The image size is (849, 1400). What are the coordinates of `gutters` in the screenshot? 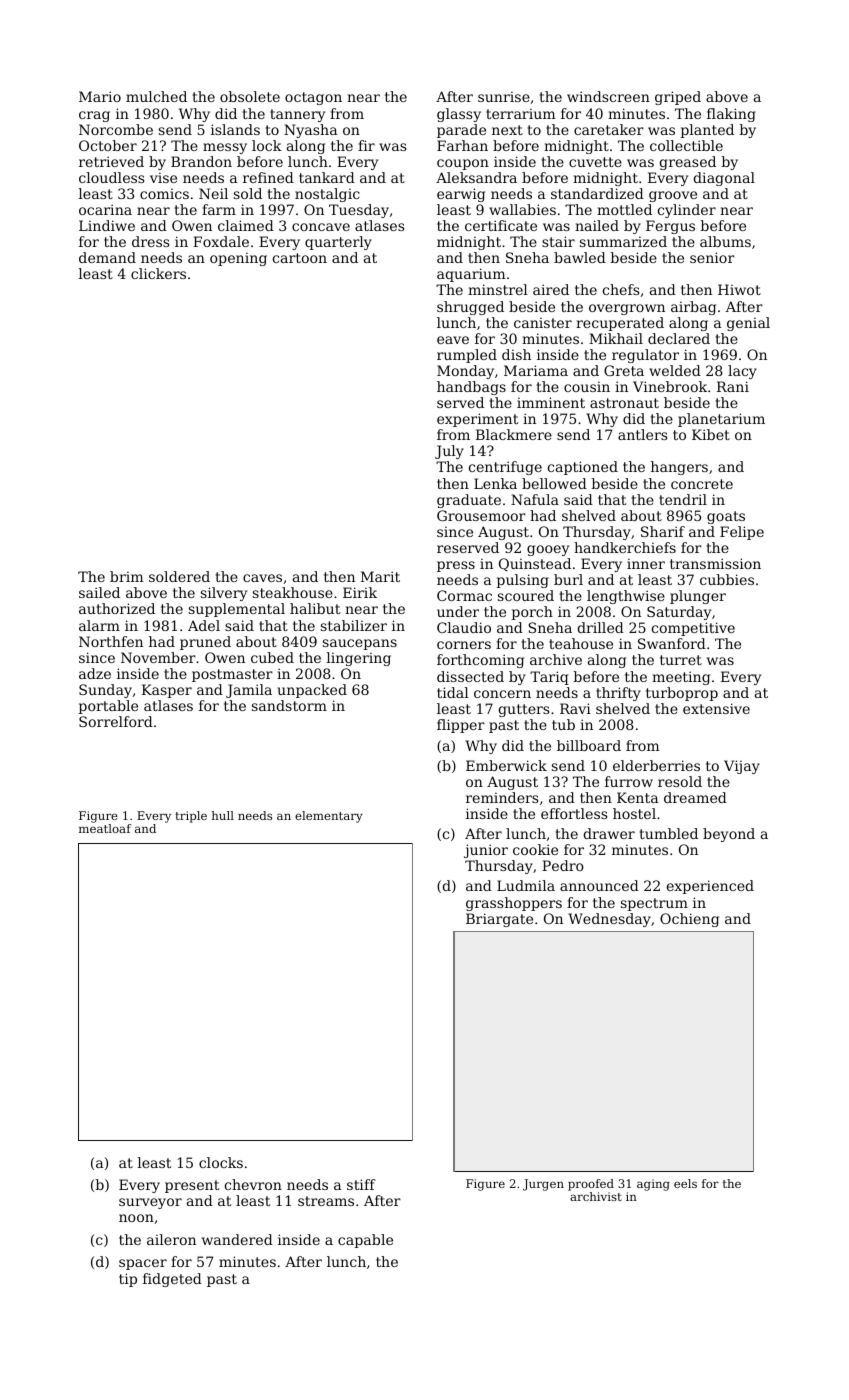 It's located at (524, 710).
